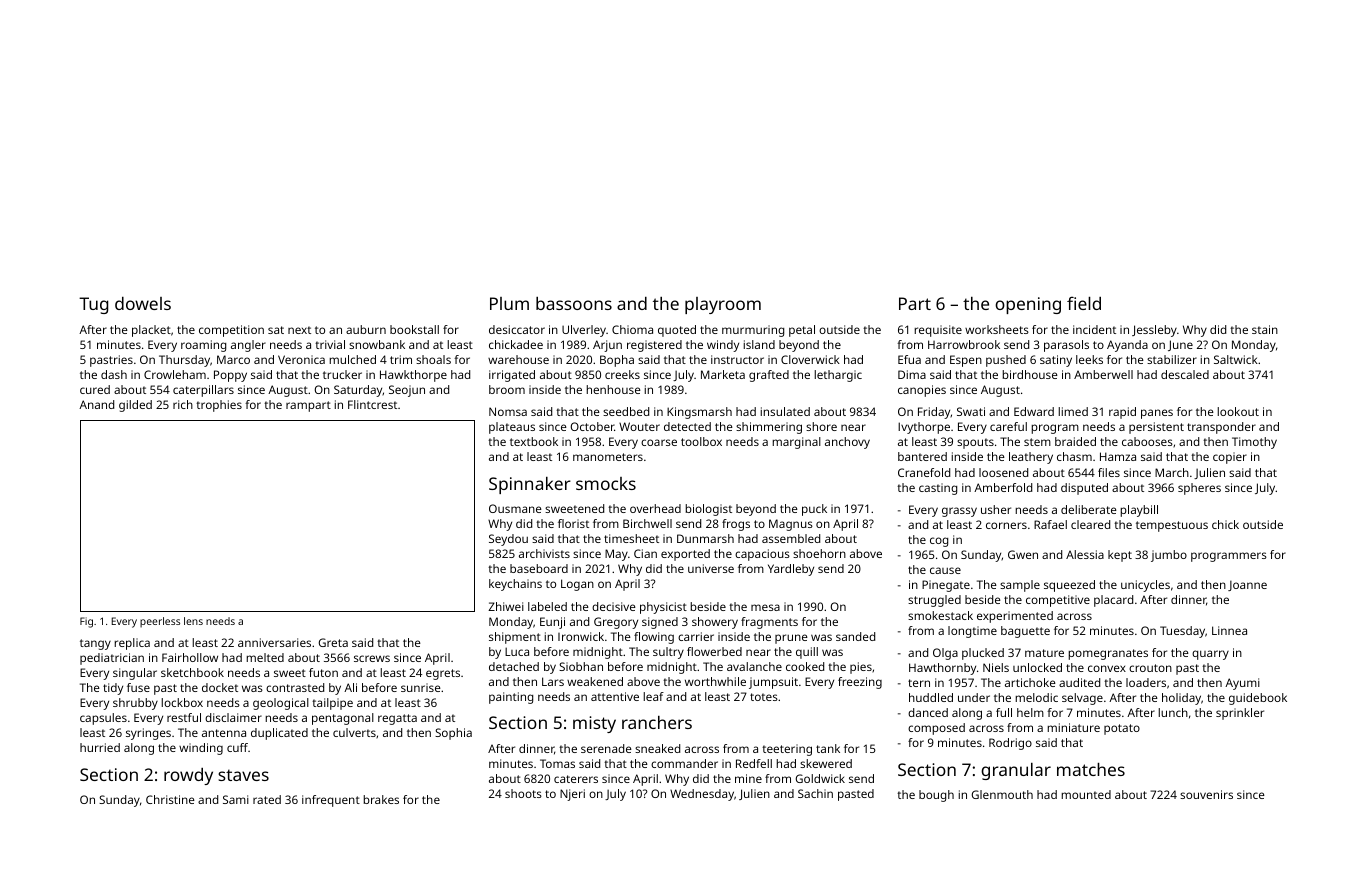  I want to click on kept, so click(1120, 556).
